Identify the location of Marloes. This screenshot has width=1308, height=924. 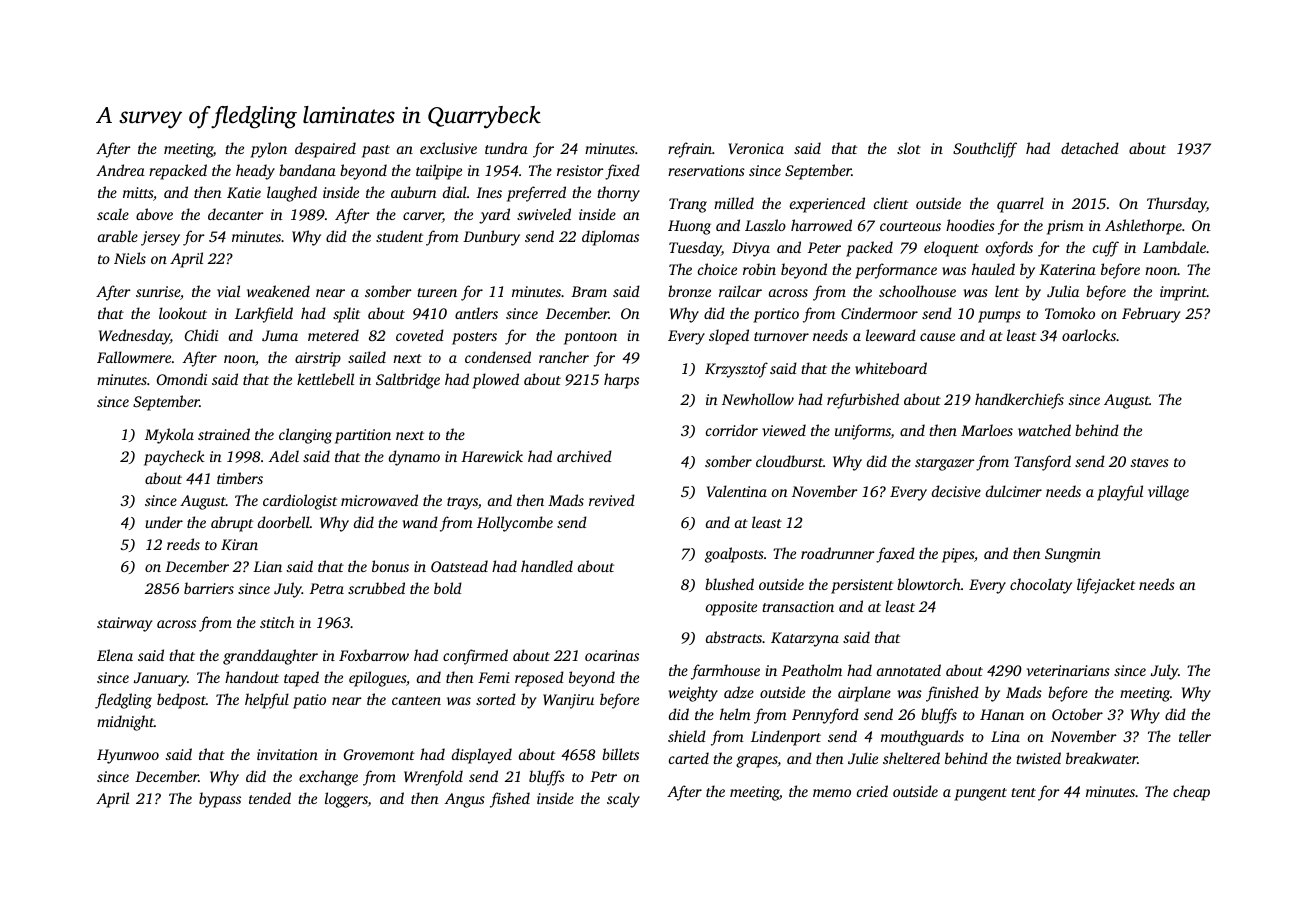
(987, 430).
